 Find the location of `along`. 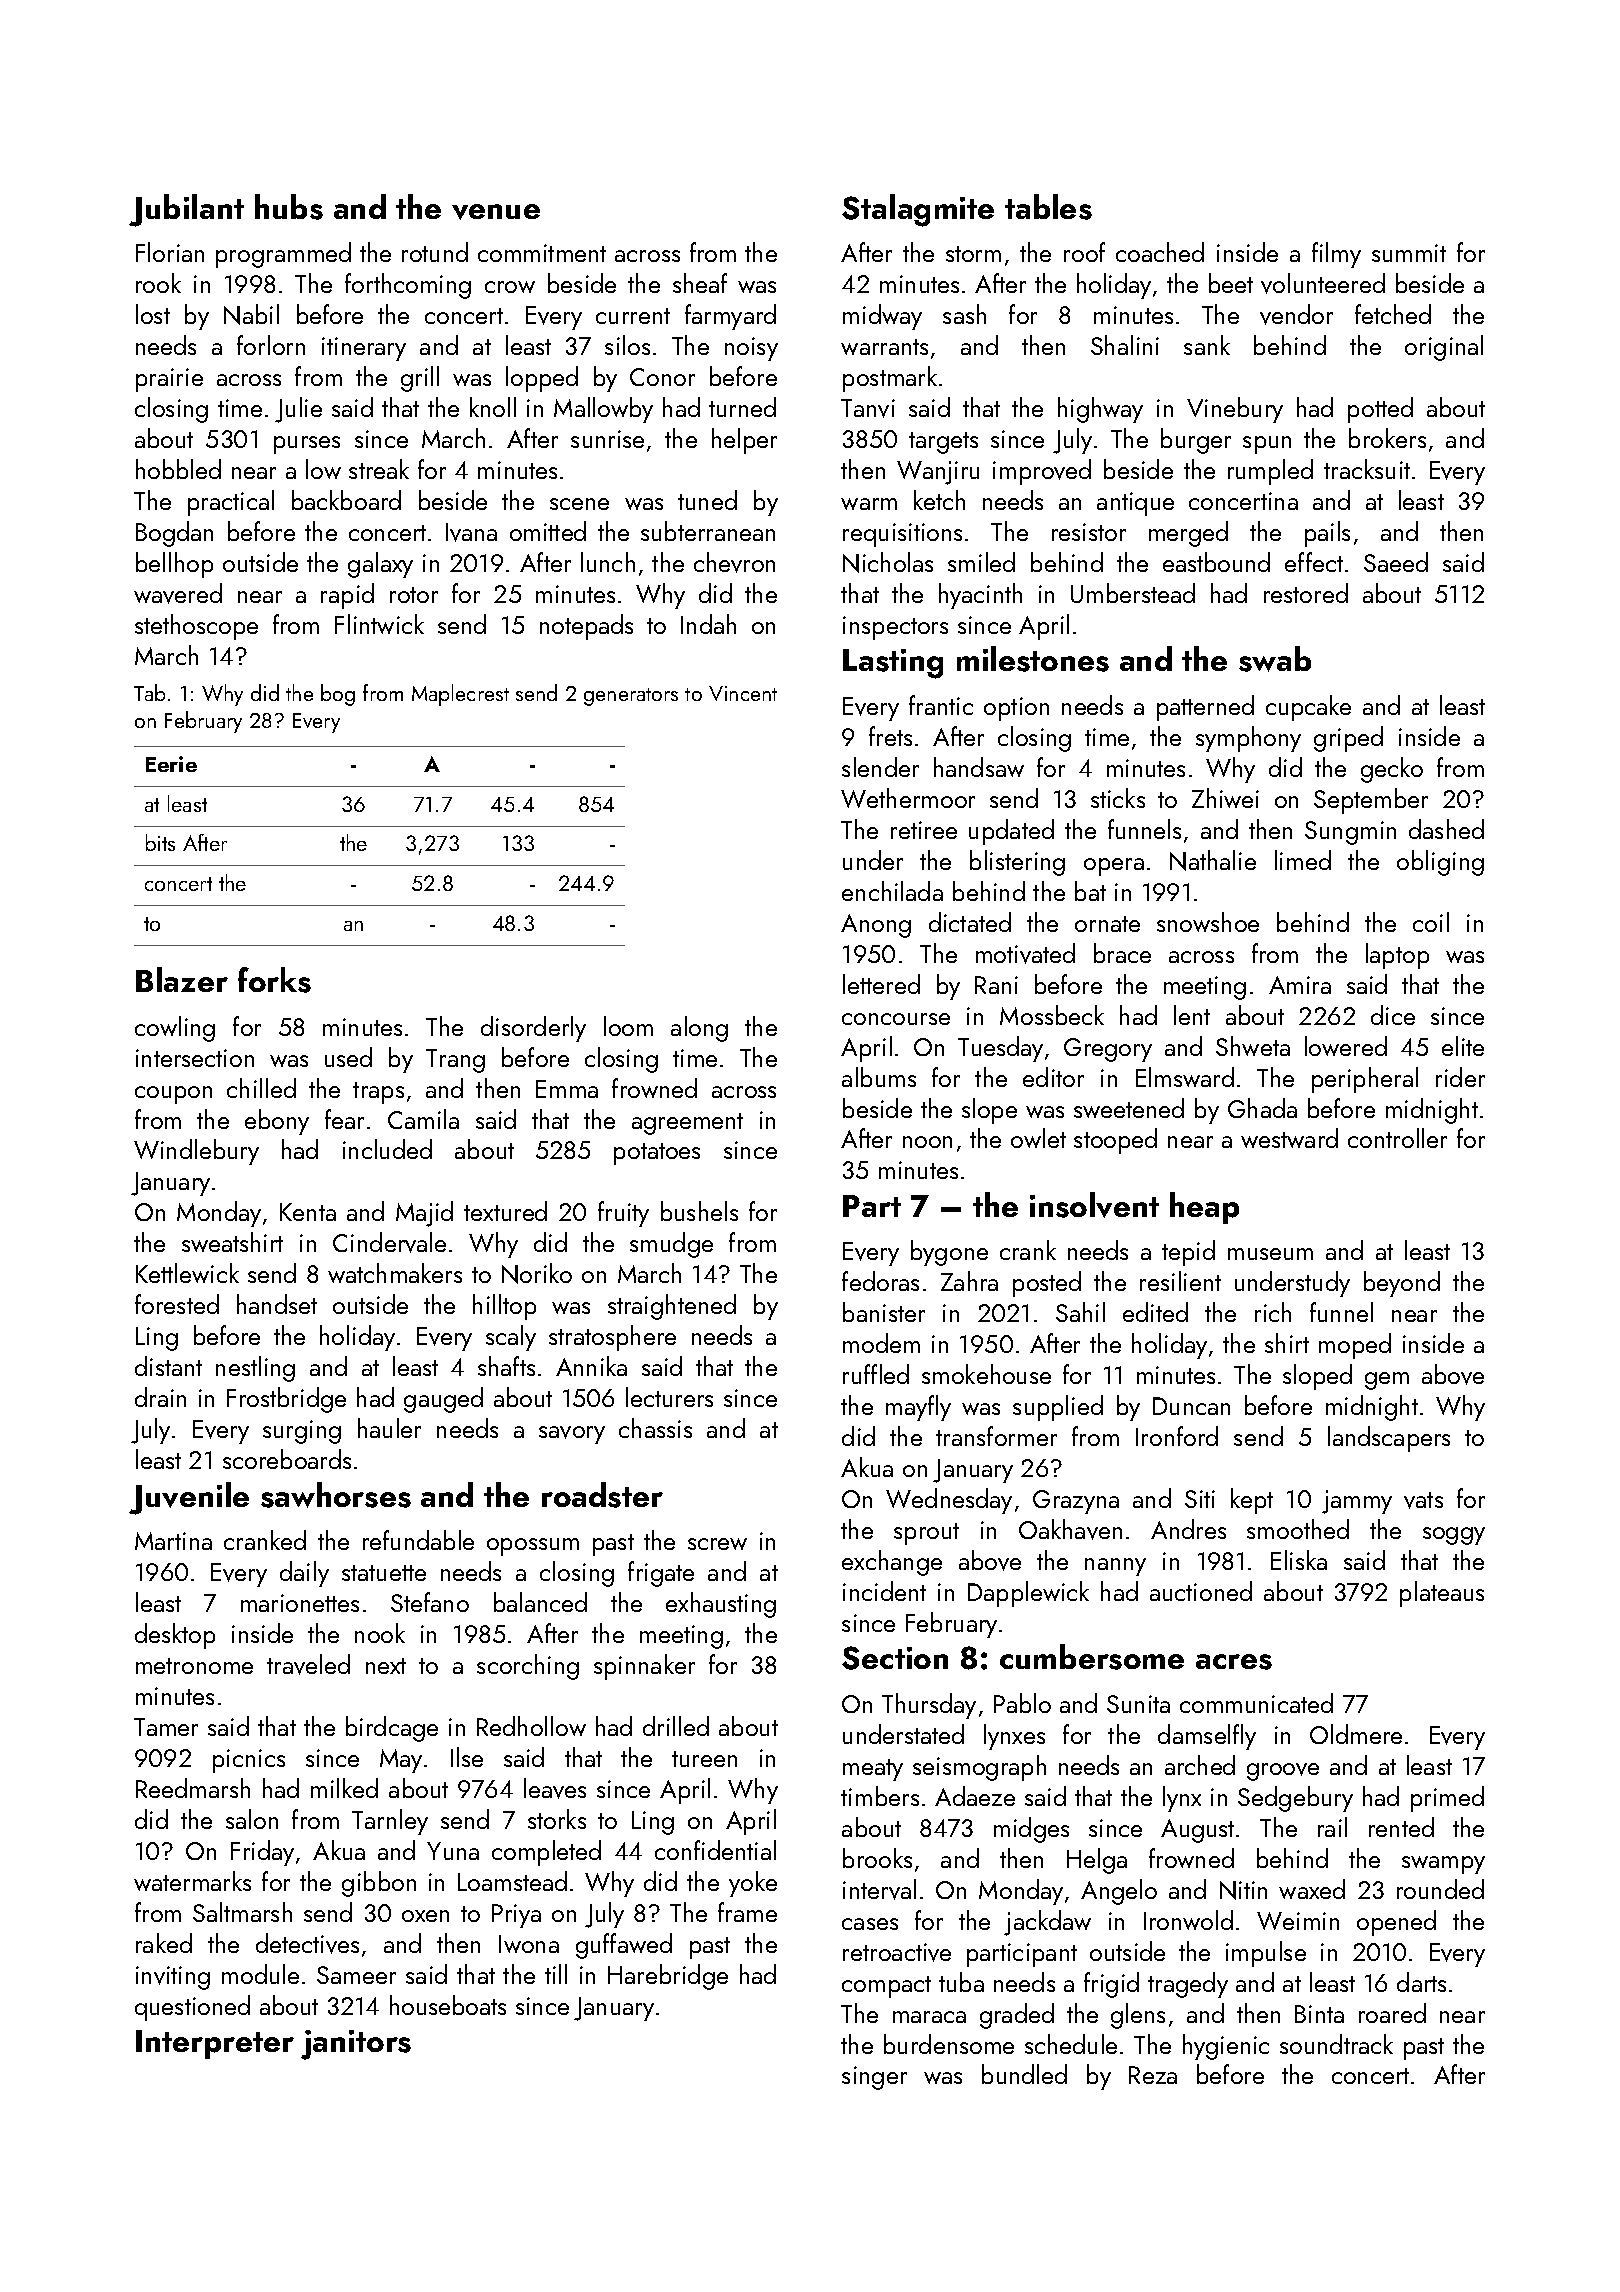

along is located at coordinates (699, 1029).
